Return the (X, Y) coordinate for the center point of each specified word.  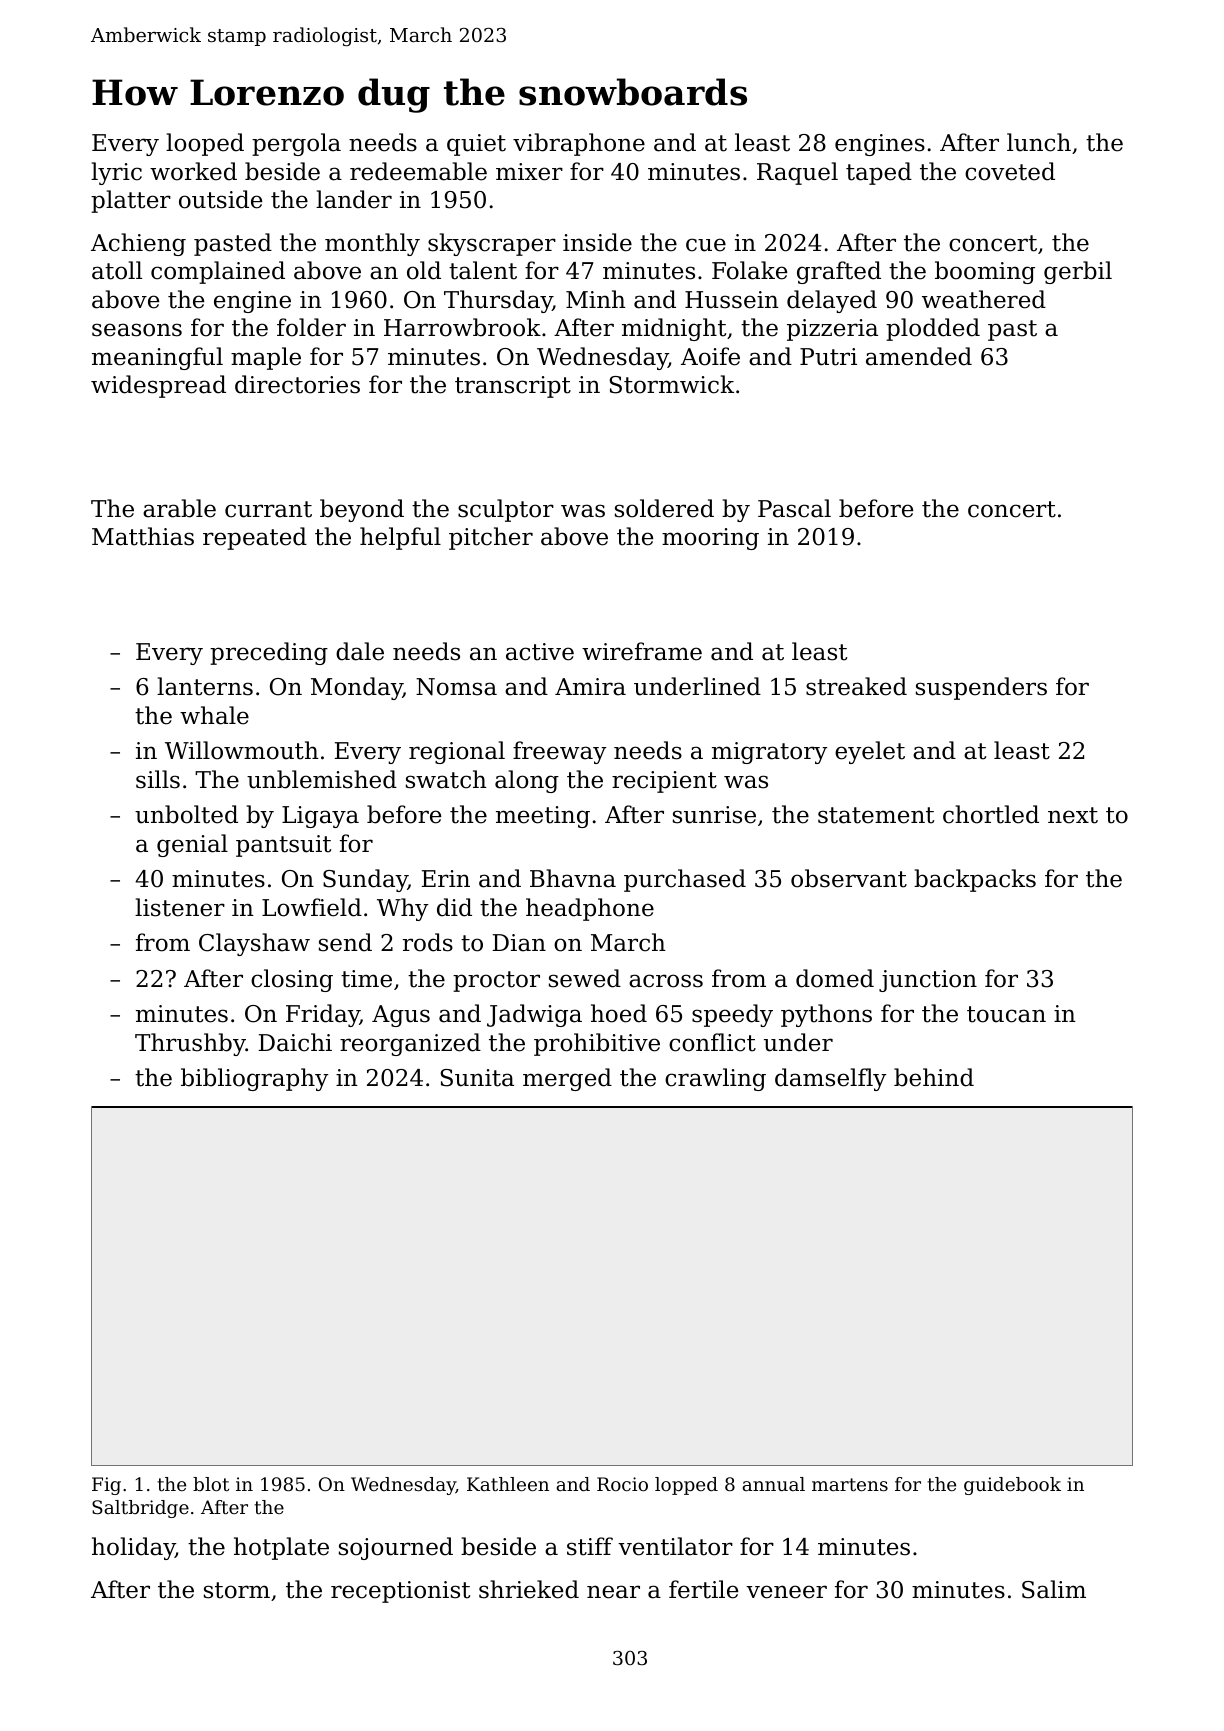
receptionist (400, 1592)
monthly (372, 244)
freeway (560, 752)
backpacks (975, 880)
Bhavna (573, 878)
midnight (674, 329)
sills (158, 779)
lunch (1039, 142)
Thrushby (190, 1044)
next (1073, 815)
